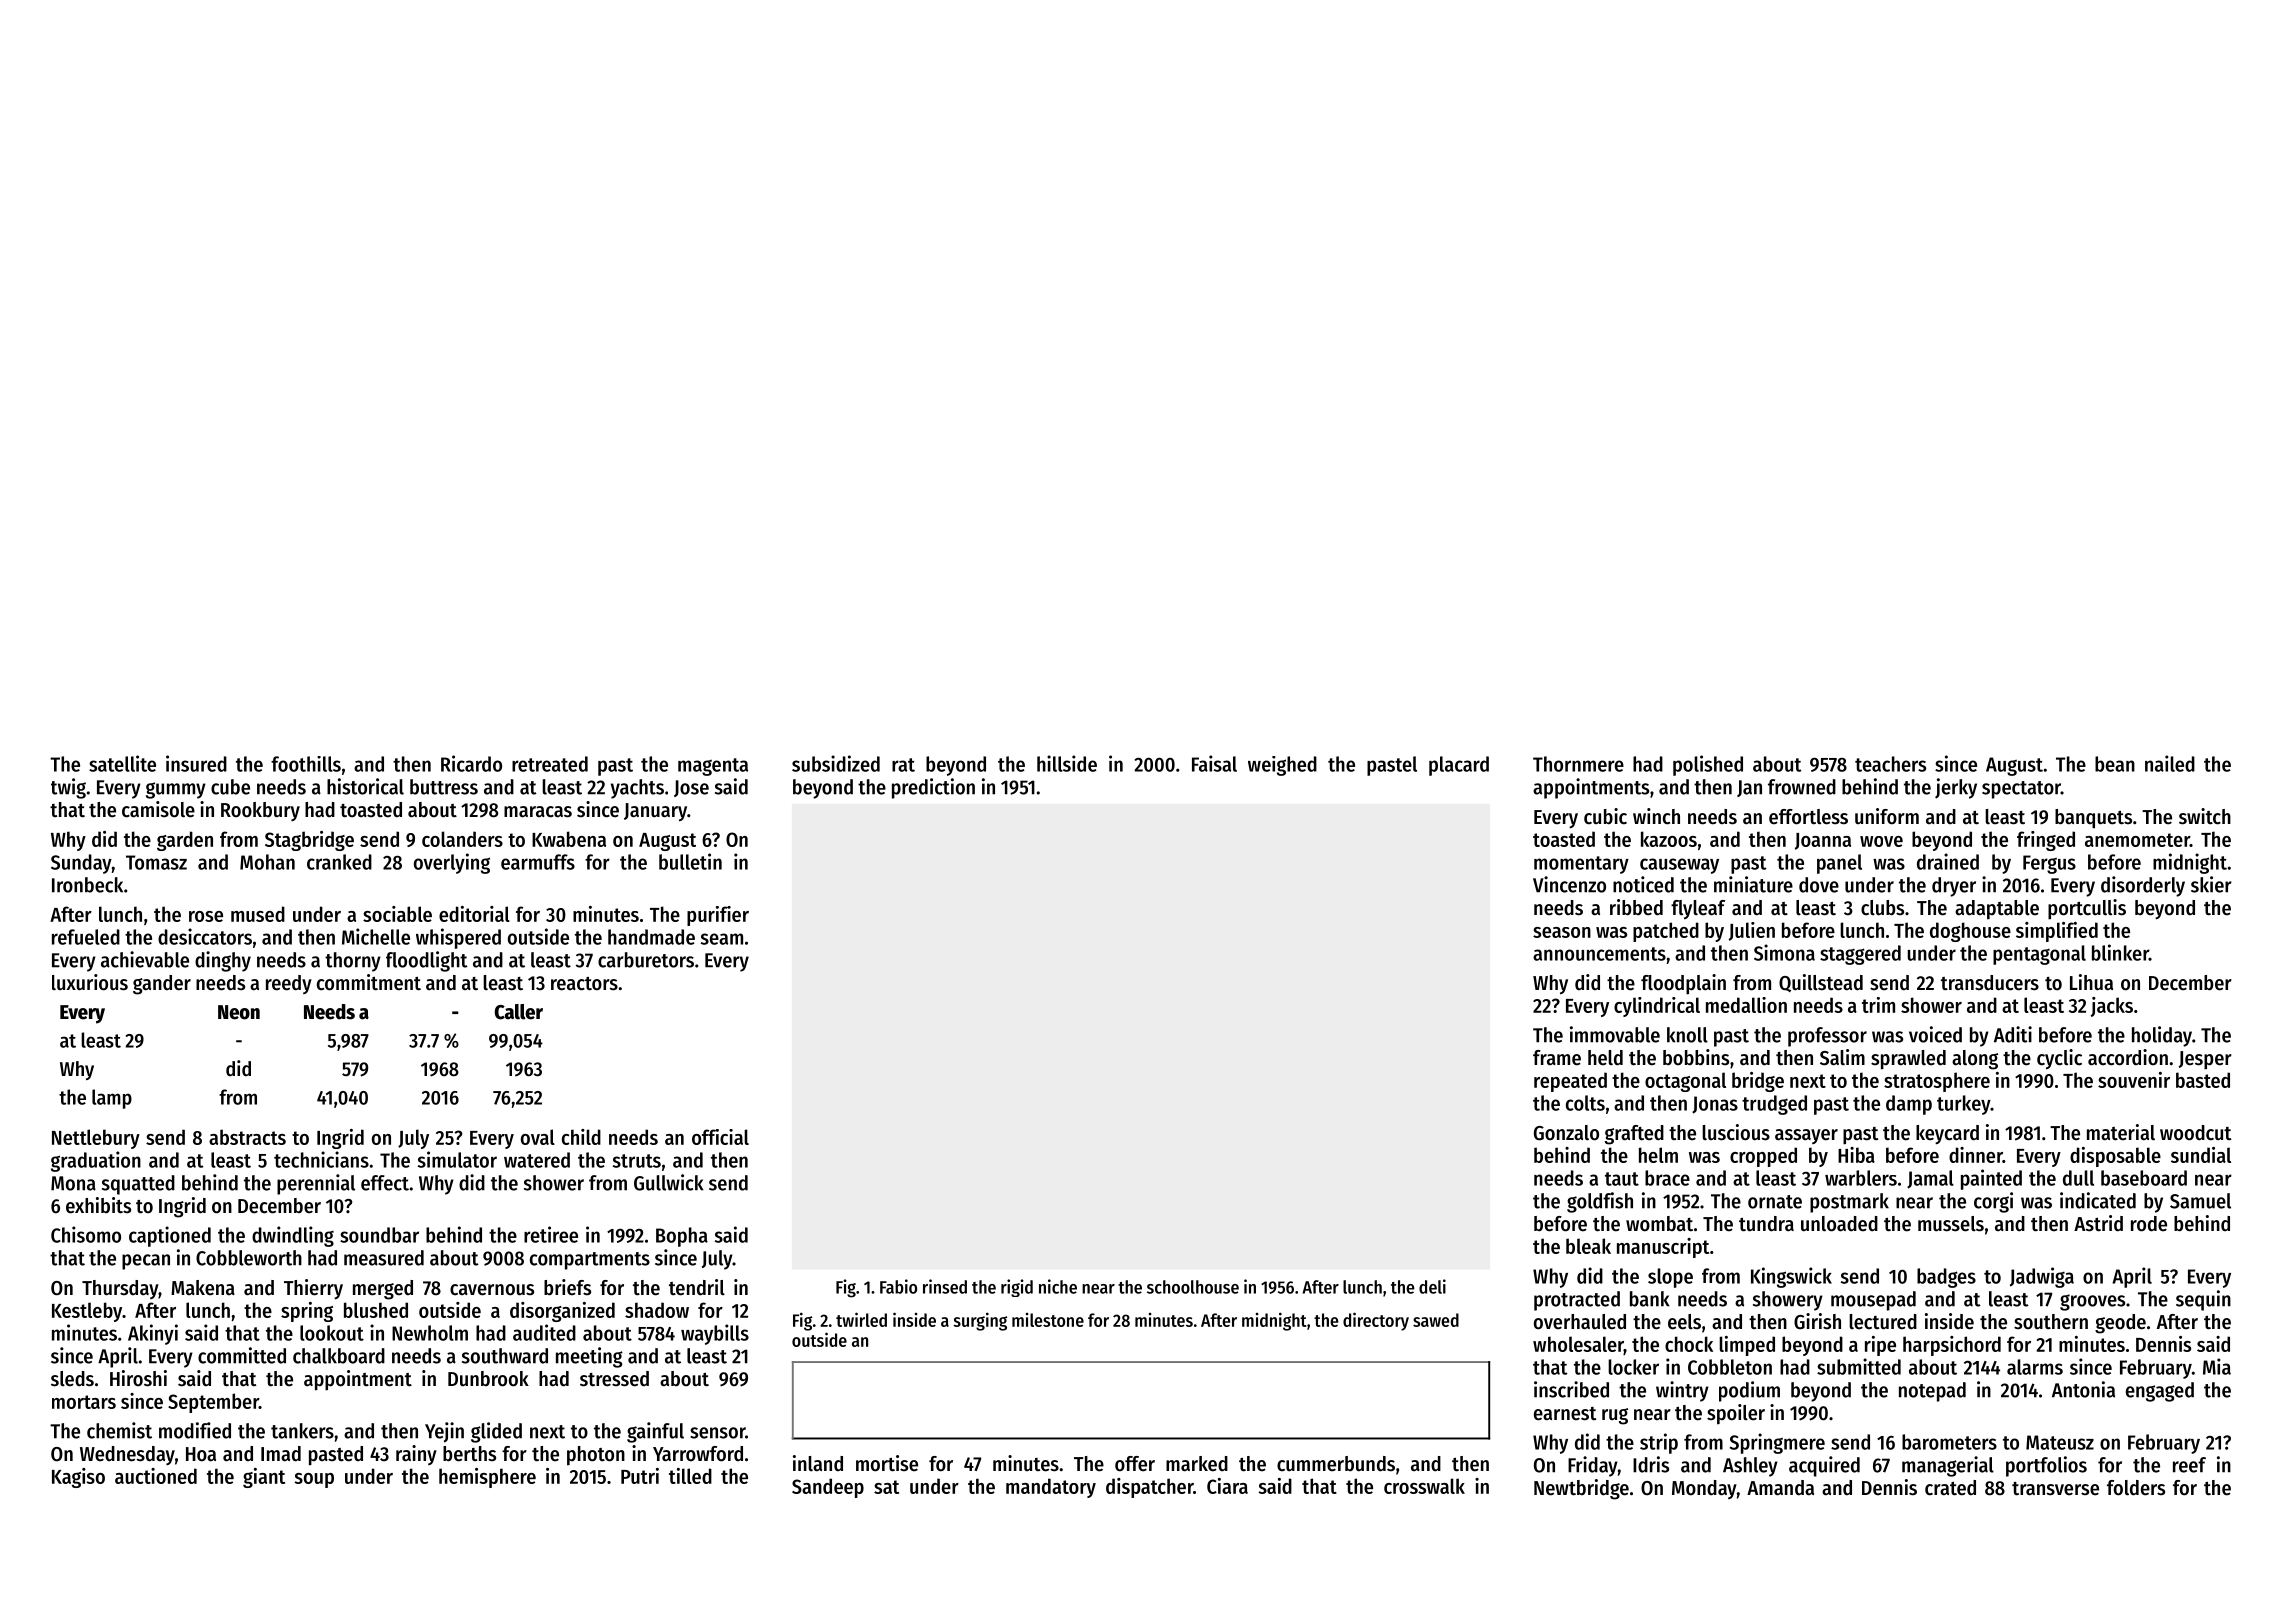 The height and width of the image is (1614, 2282). I want to click on child, so click(581, 1137).
